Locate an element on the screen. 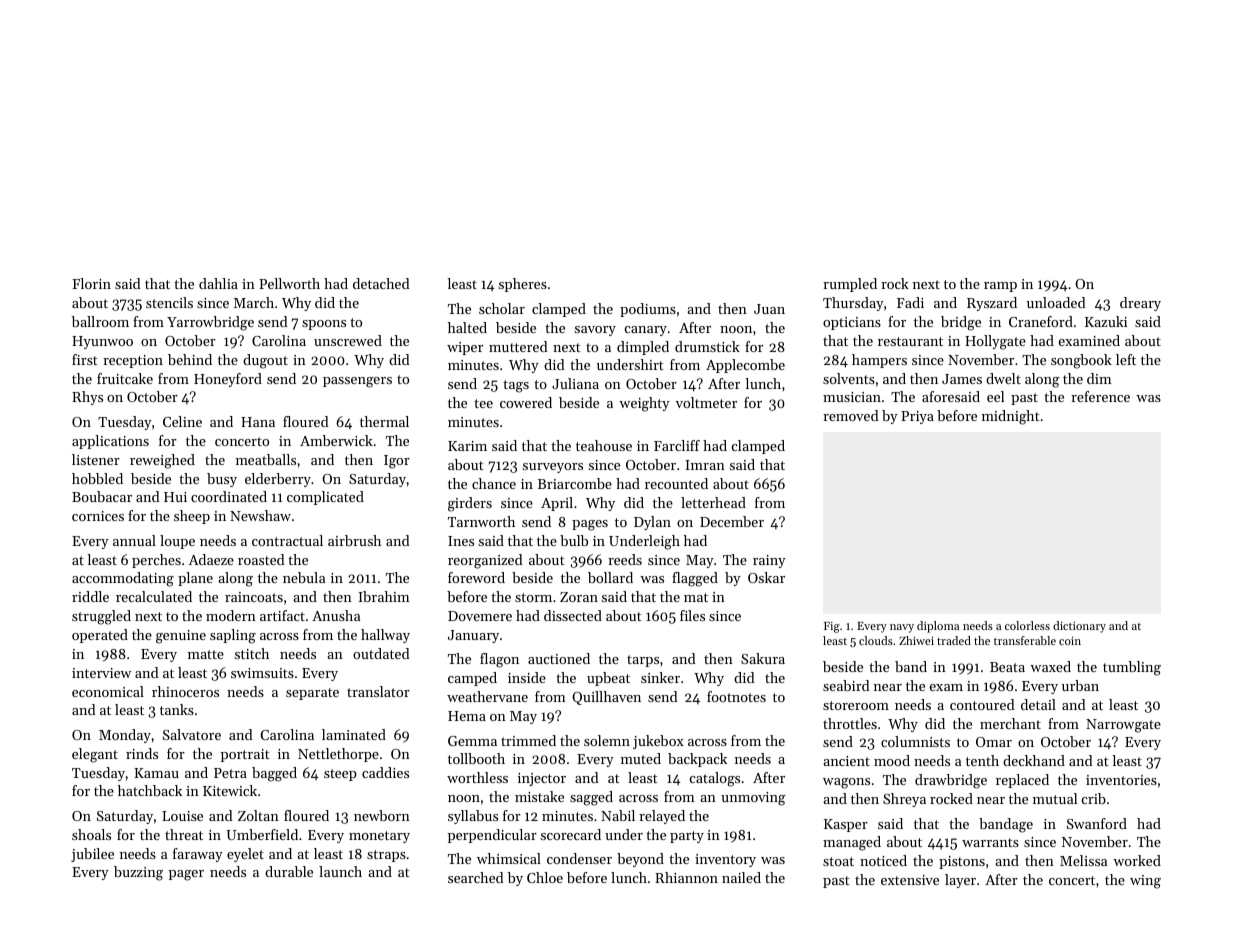 This screenshot has height=952, width=1233. spheres is located at coordinates (523, 285).
